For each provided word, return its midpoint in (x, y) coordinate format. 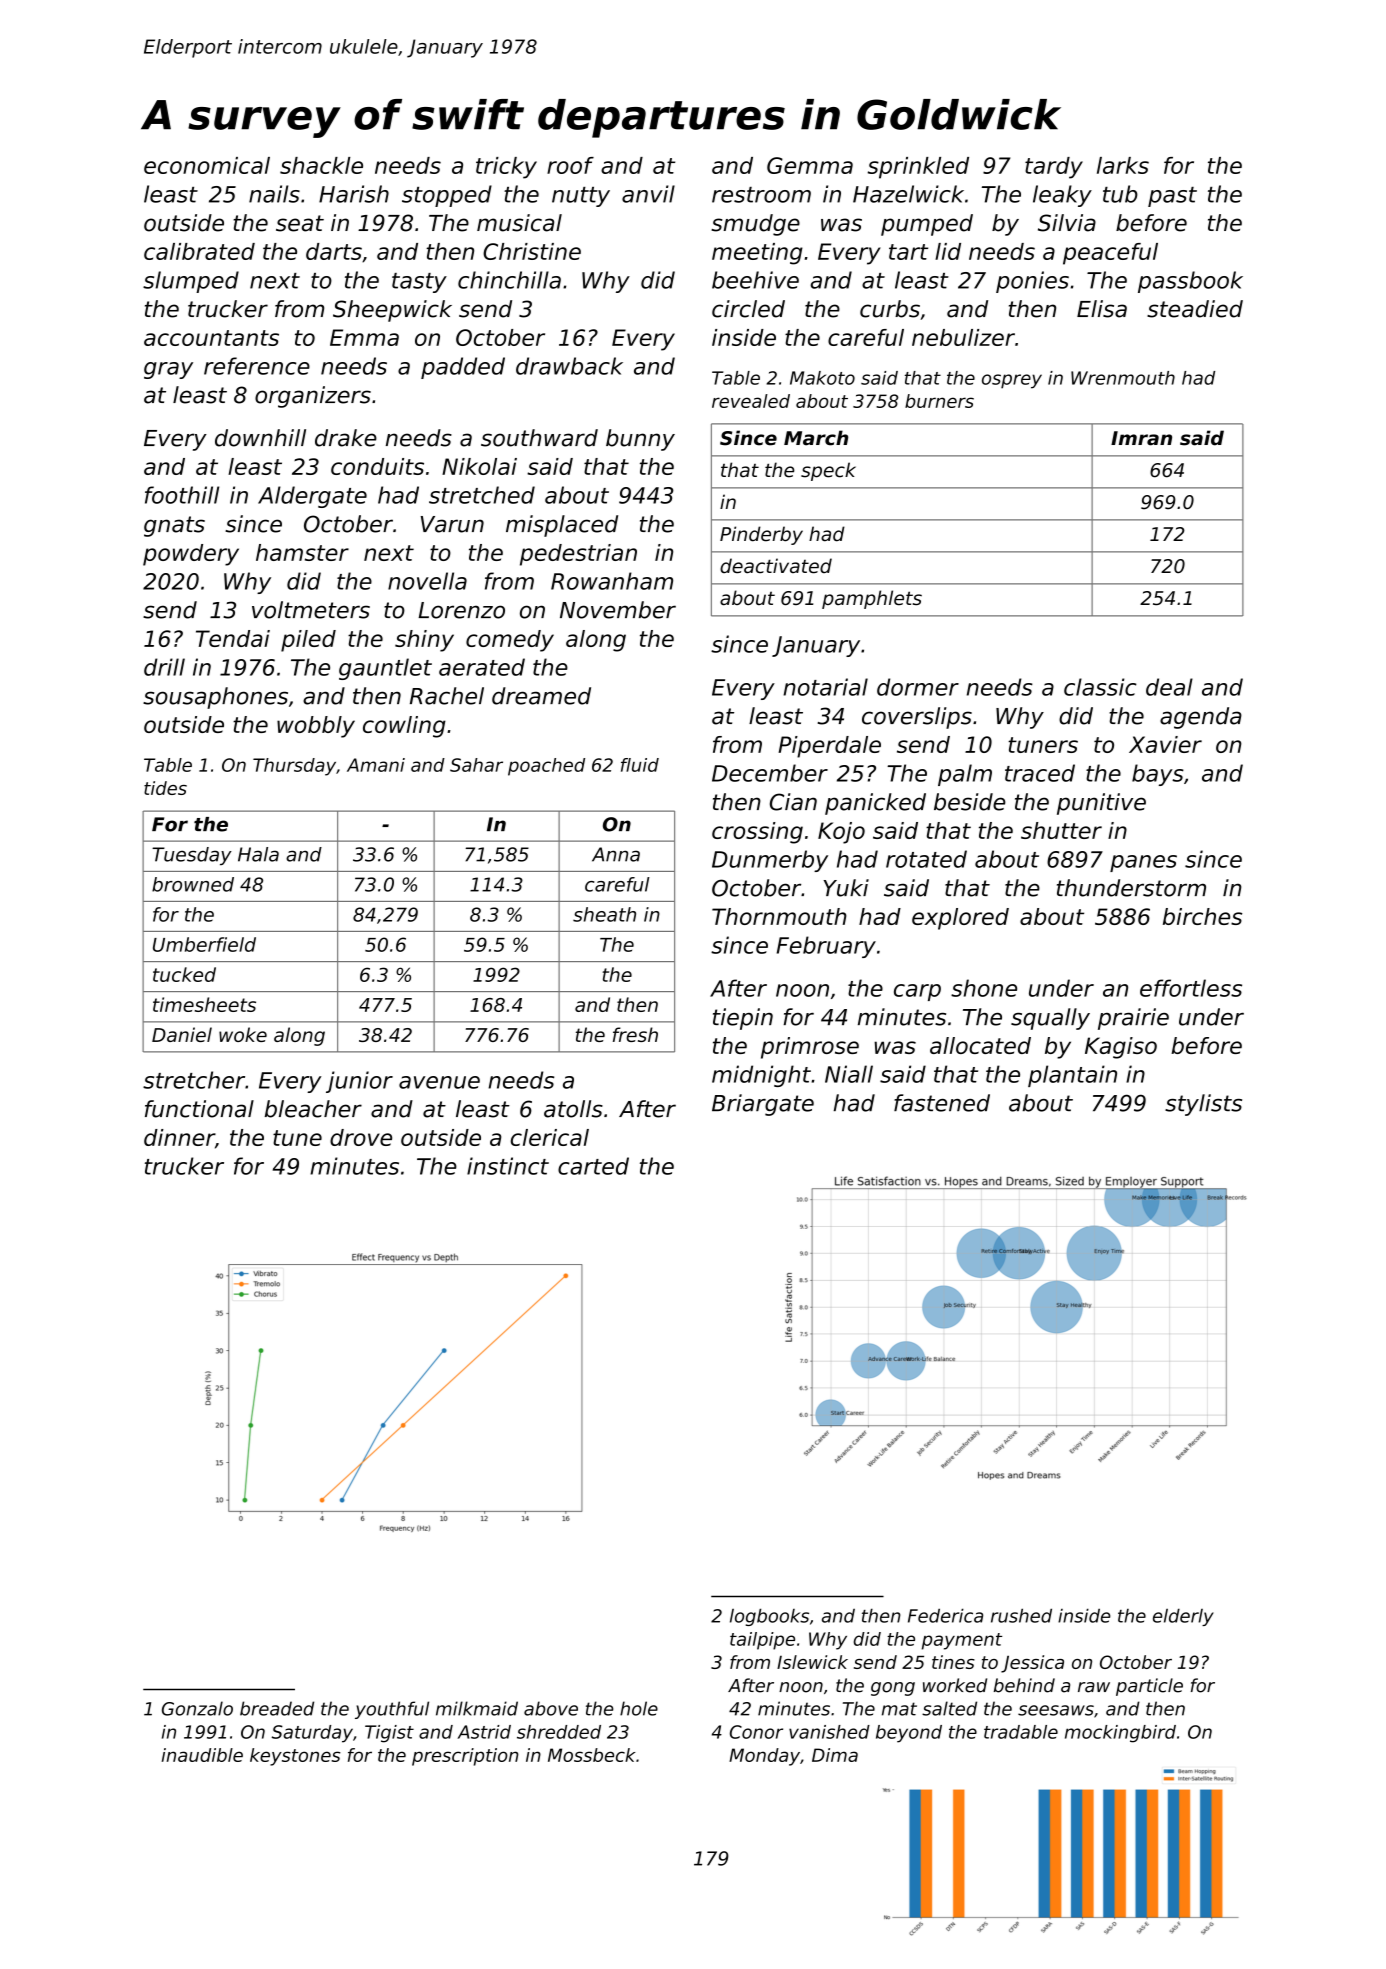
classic (1100, 687)
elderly (1183, 1617)
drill (164, 667)
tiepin (743, 1019)
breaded (277, 1708)
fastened (942, 1103)
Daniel (182, 1034)
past (1172, 197)
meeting (757, 254)
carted (593, 1166)
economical (207, 165)
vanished (829, 1732)
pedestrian (578, 555)
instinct (508, 1166)
